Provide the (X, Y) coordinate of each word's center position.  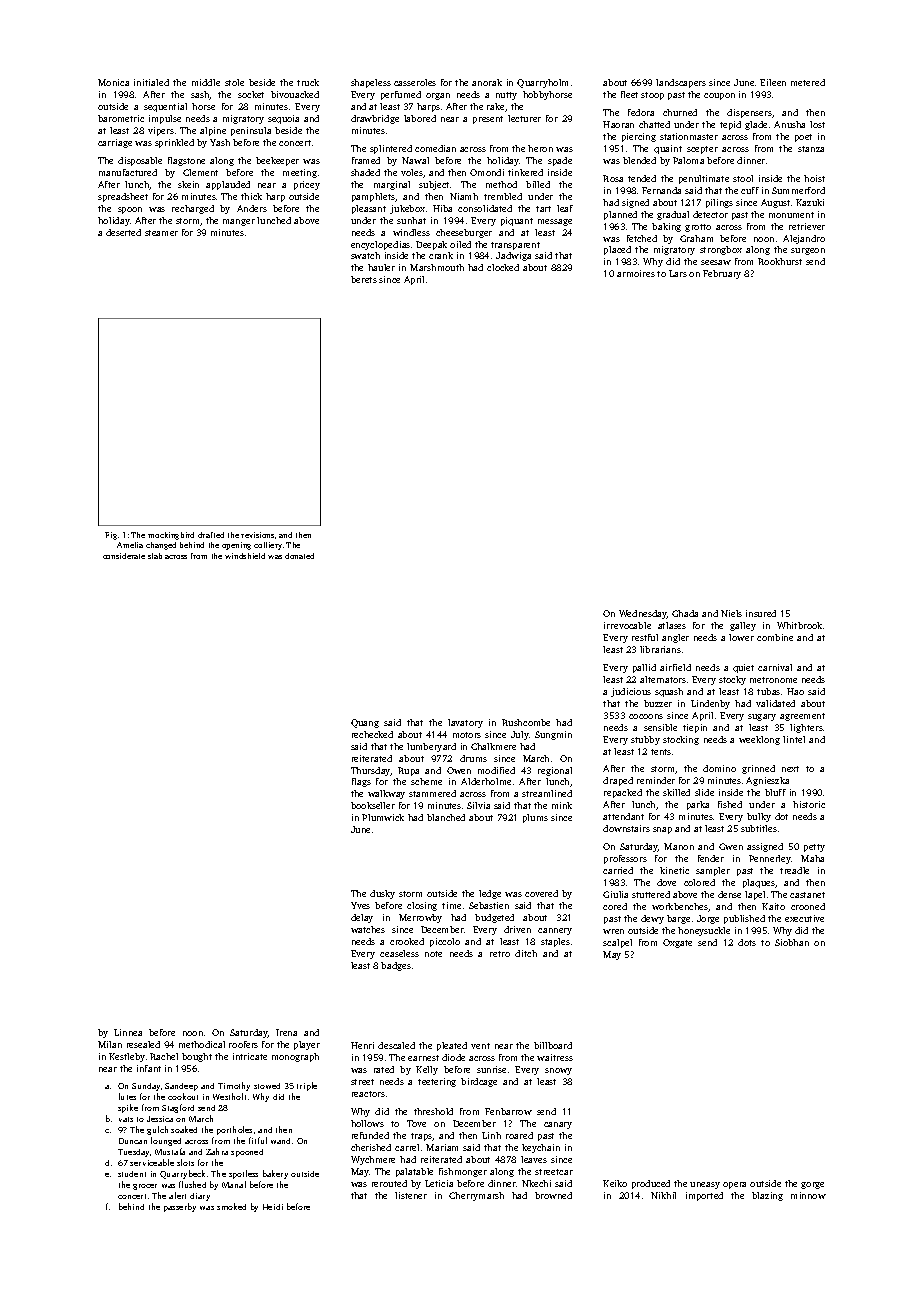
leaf (565, 208)
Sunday (146, 1087)
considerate (124, 556)
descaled (396, 1045)
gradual (673, 215)
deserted (123, 232)
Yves (360, 905)
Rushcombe (526, 722)
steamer (161, 233)
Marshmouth (437, 267)
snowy (558, 1071)
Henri (362, 1045)
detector (710, 214)
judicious (631, 692)
